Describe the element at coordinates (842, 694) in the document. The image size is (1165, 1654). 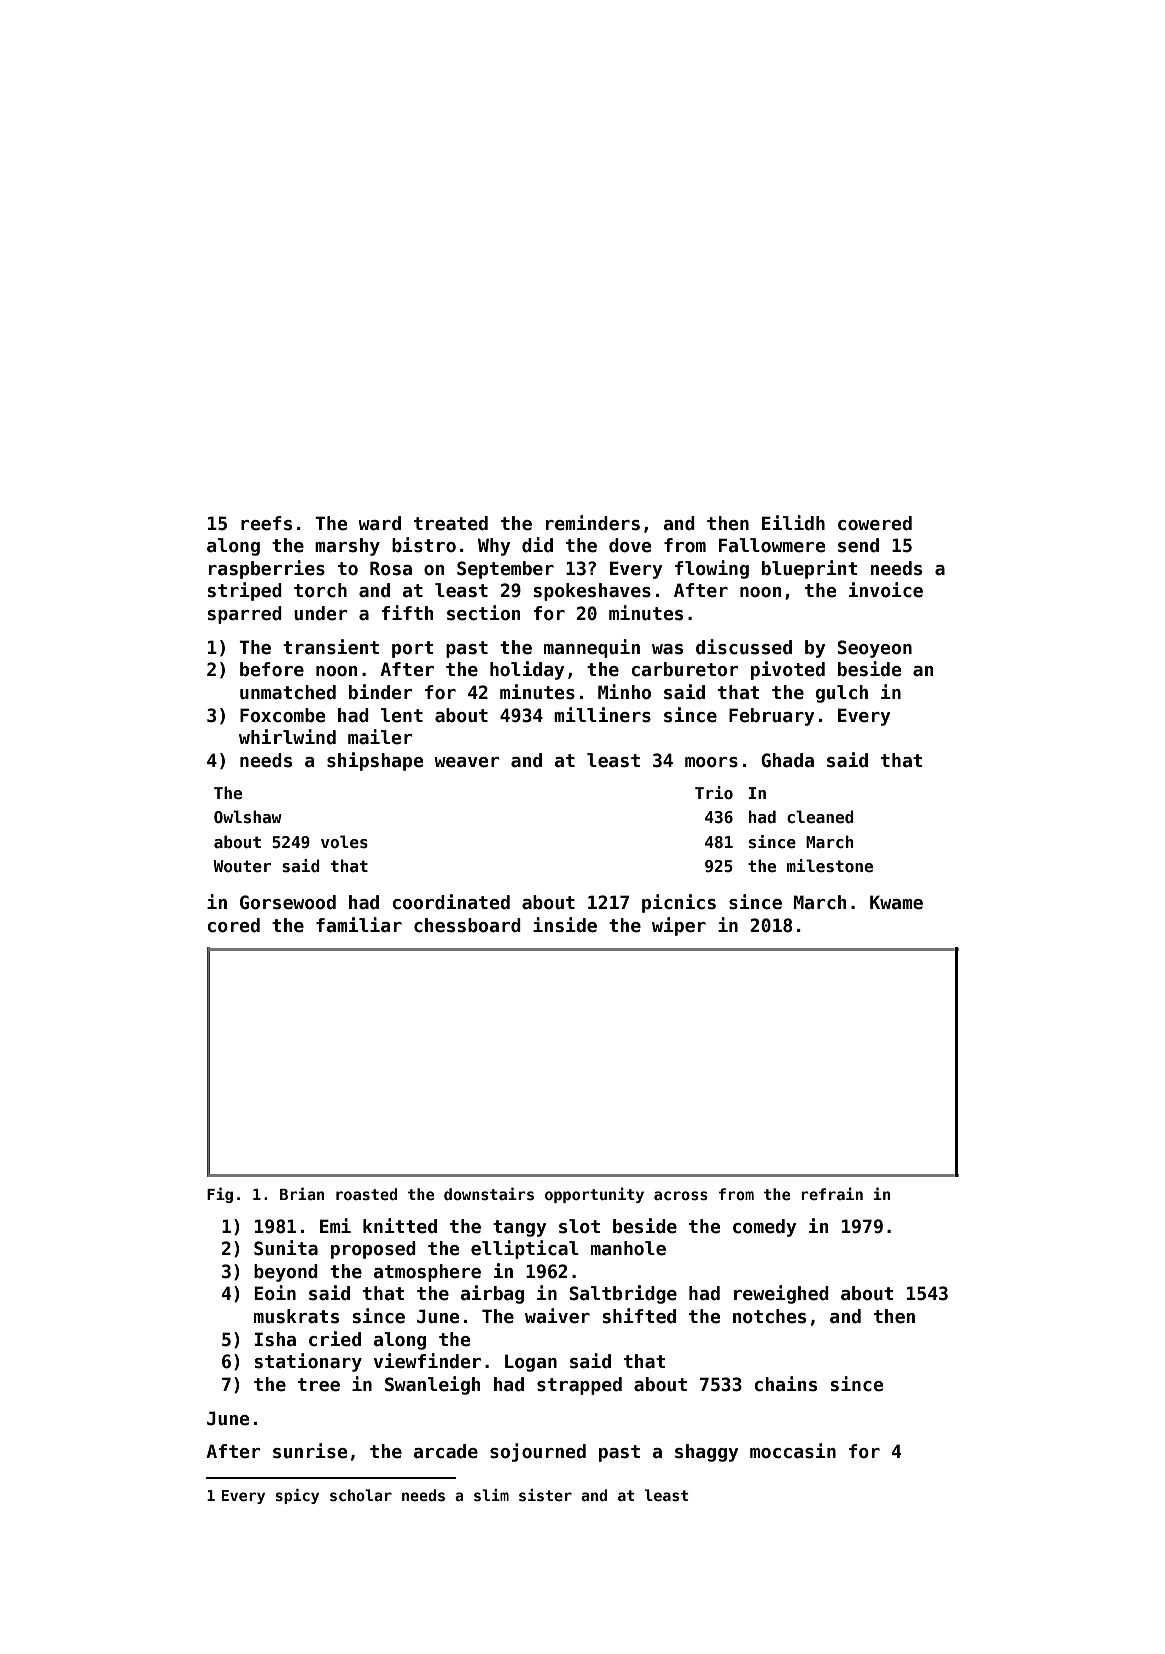
I see `gulch` at that location.
